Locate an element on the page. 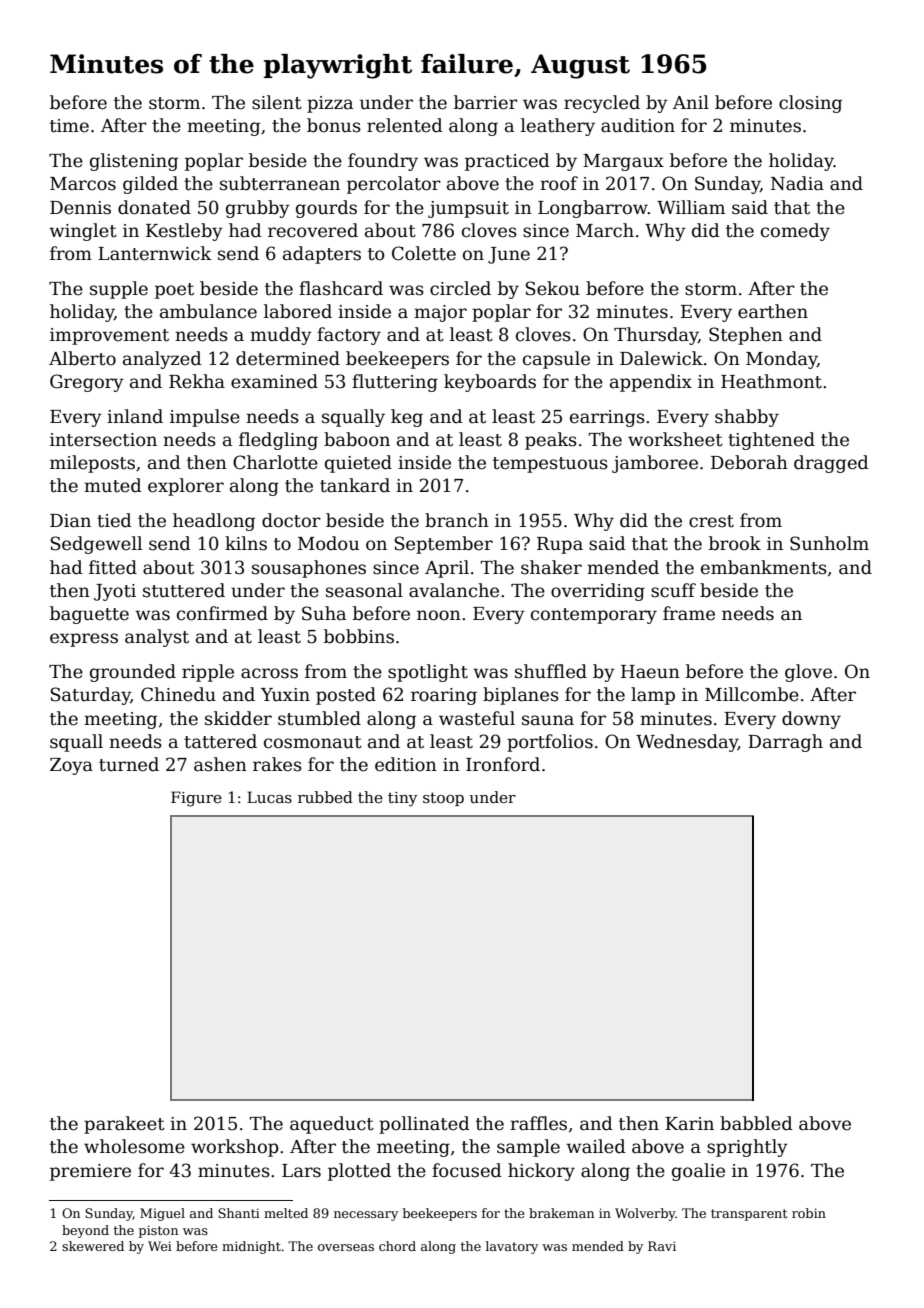  Monday is located at coordinates (781, 360).
